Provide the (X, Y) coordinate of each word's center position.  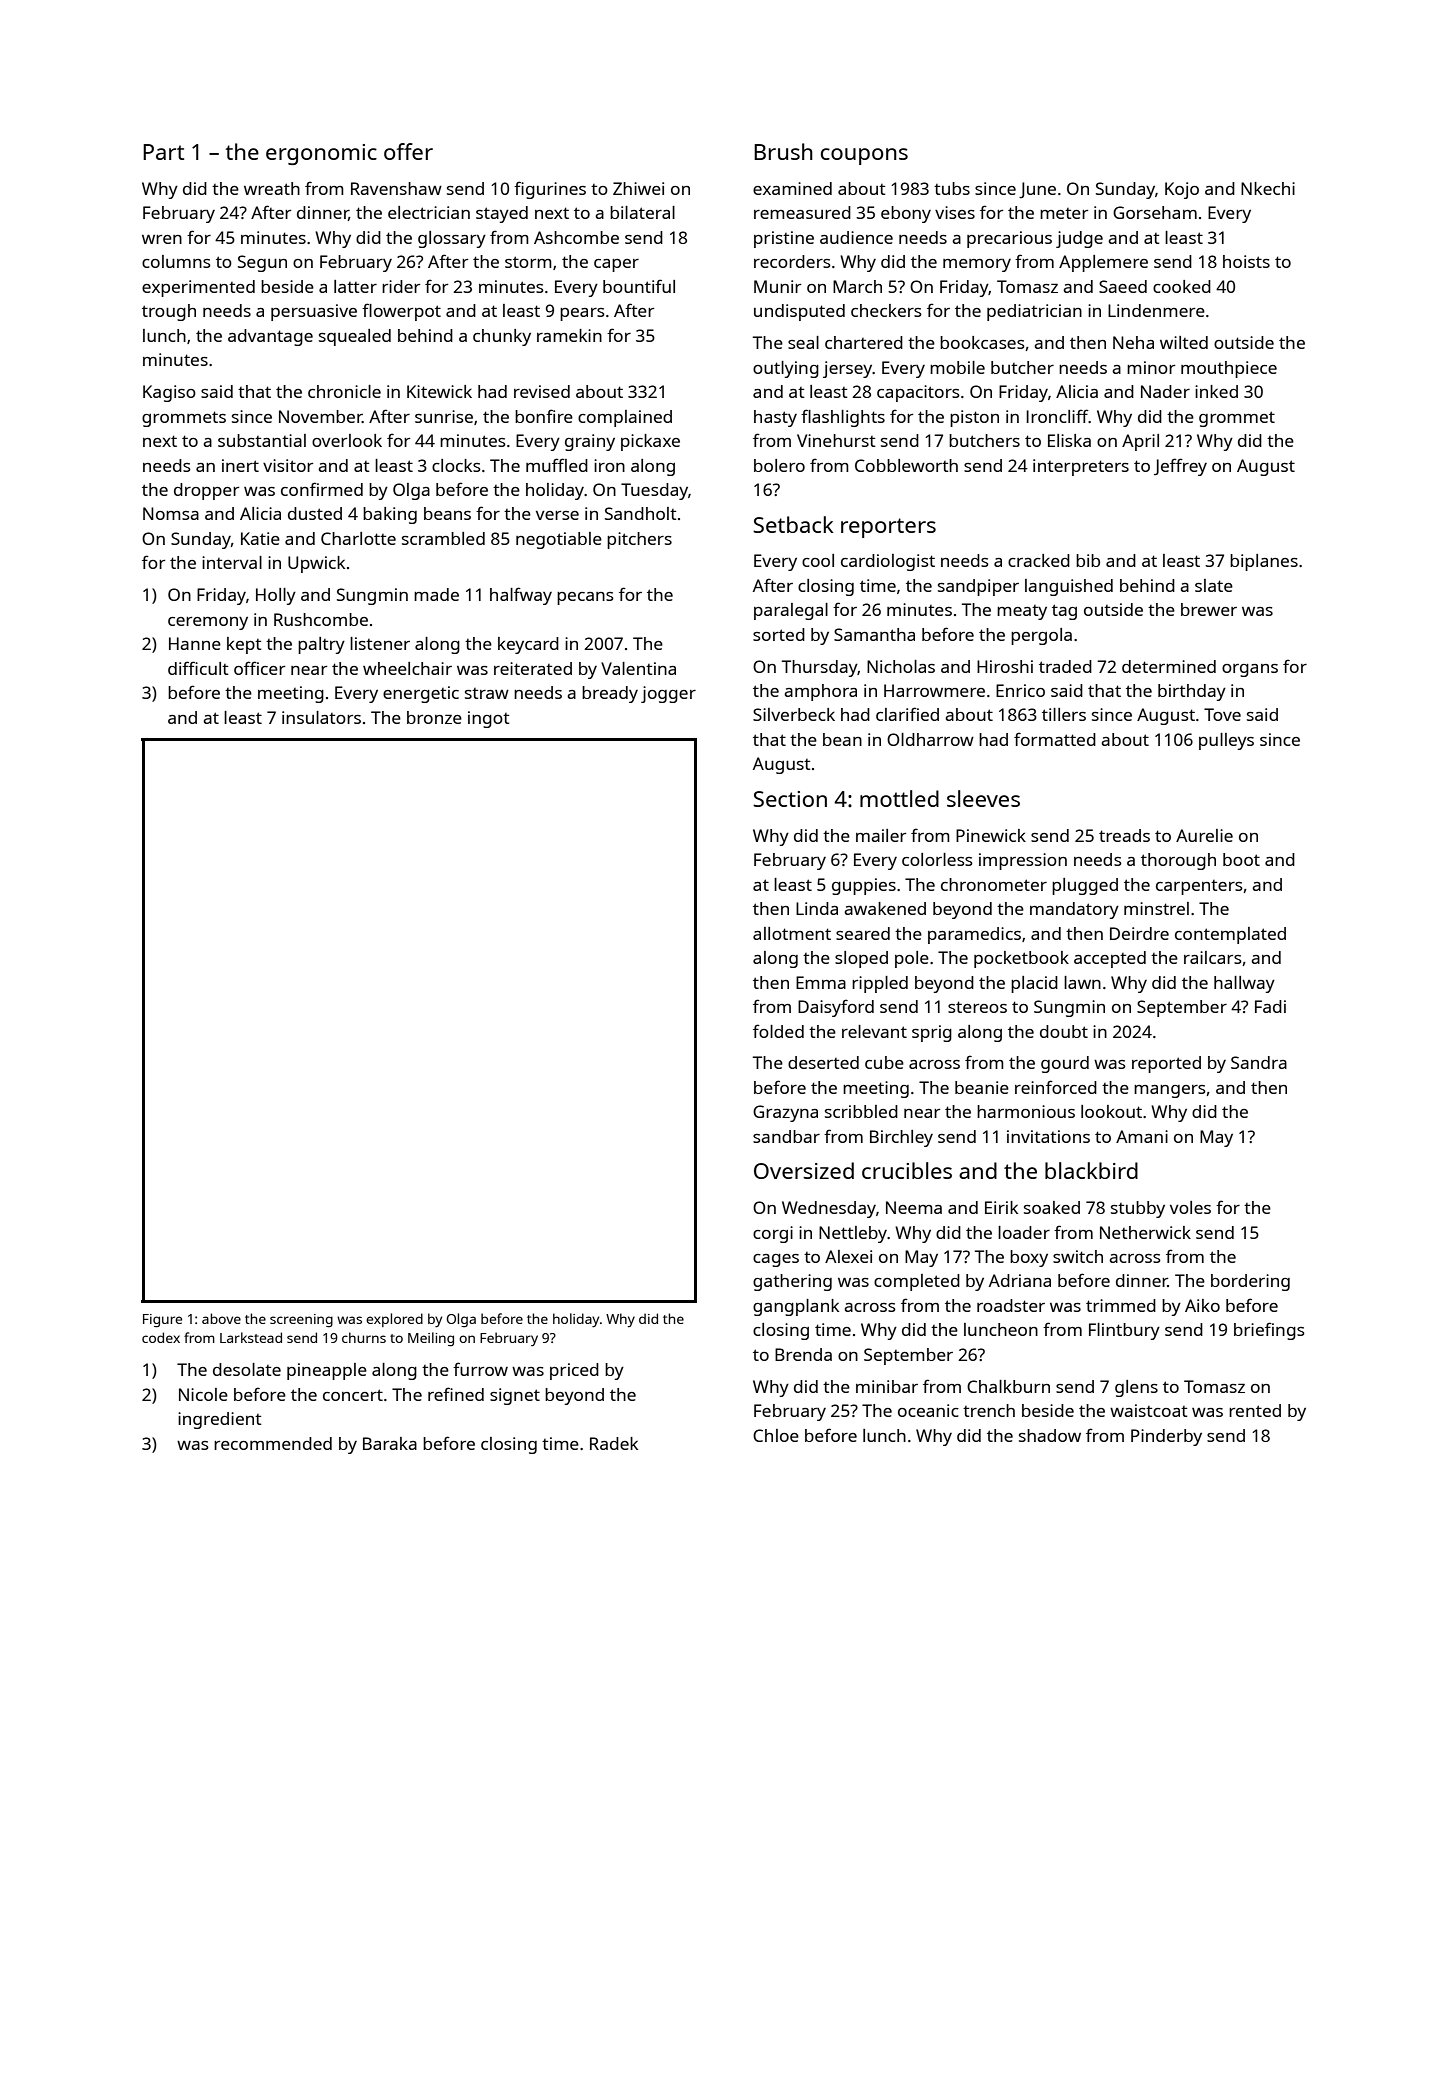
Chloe (776, 1435)
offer (408, 151)
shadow (1050, 1435)
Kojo (1182, 190)
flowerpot (401, 312)
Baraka (390, 1443)
